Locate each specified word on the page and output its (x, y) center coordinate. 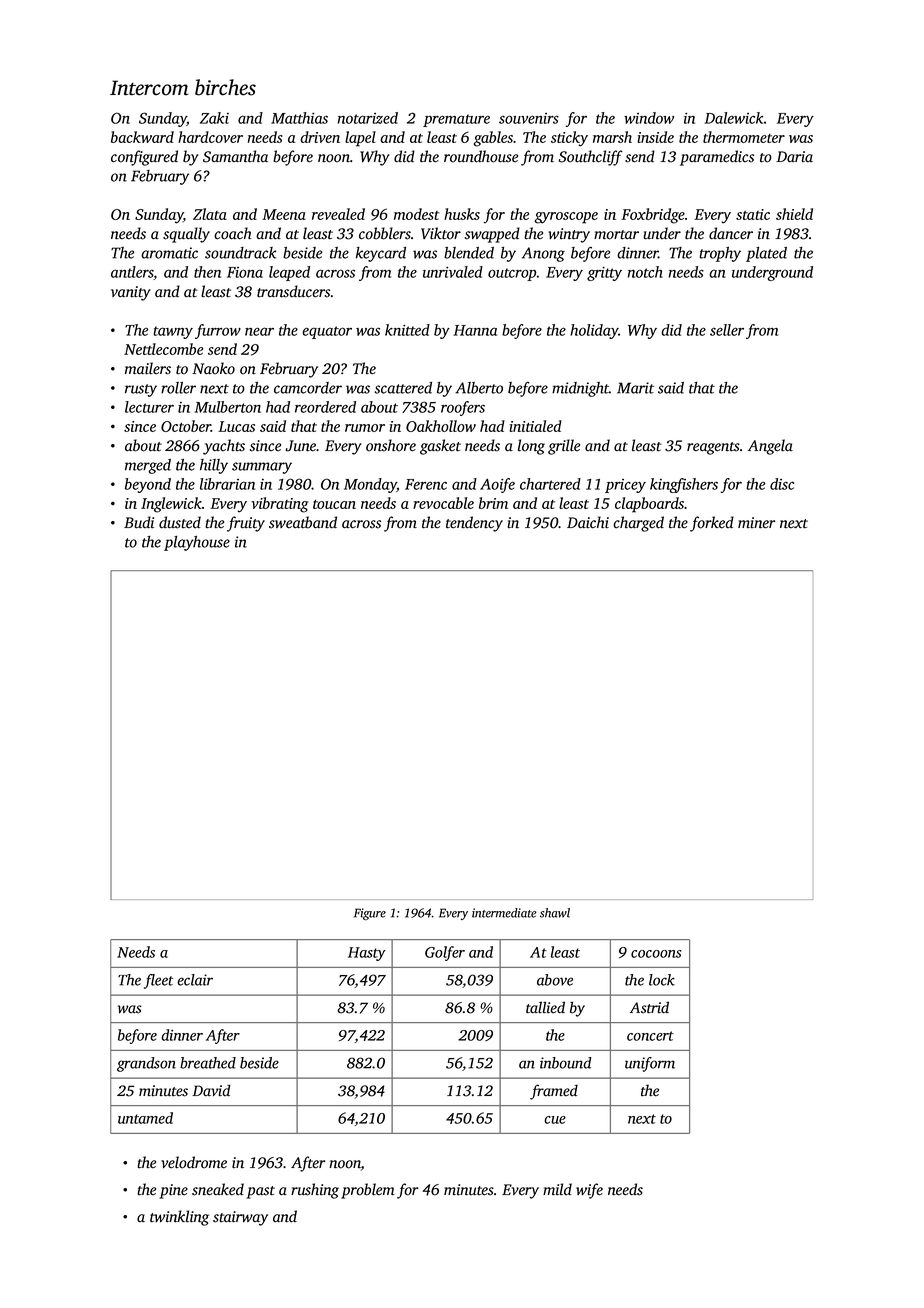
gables (493, 139)
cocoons (656, 954)
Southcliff (590, 158)
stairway (240, 1218)
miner (757, 523)
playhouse (197, 543)
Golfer (445, 953)
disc (782, 484)
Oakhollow (441, 426)
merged (148, 466)
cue (555, 1120)
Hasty (367, 954)
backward (142, 137)
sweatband (303, 522)
